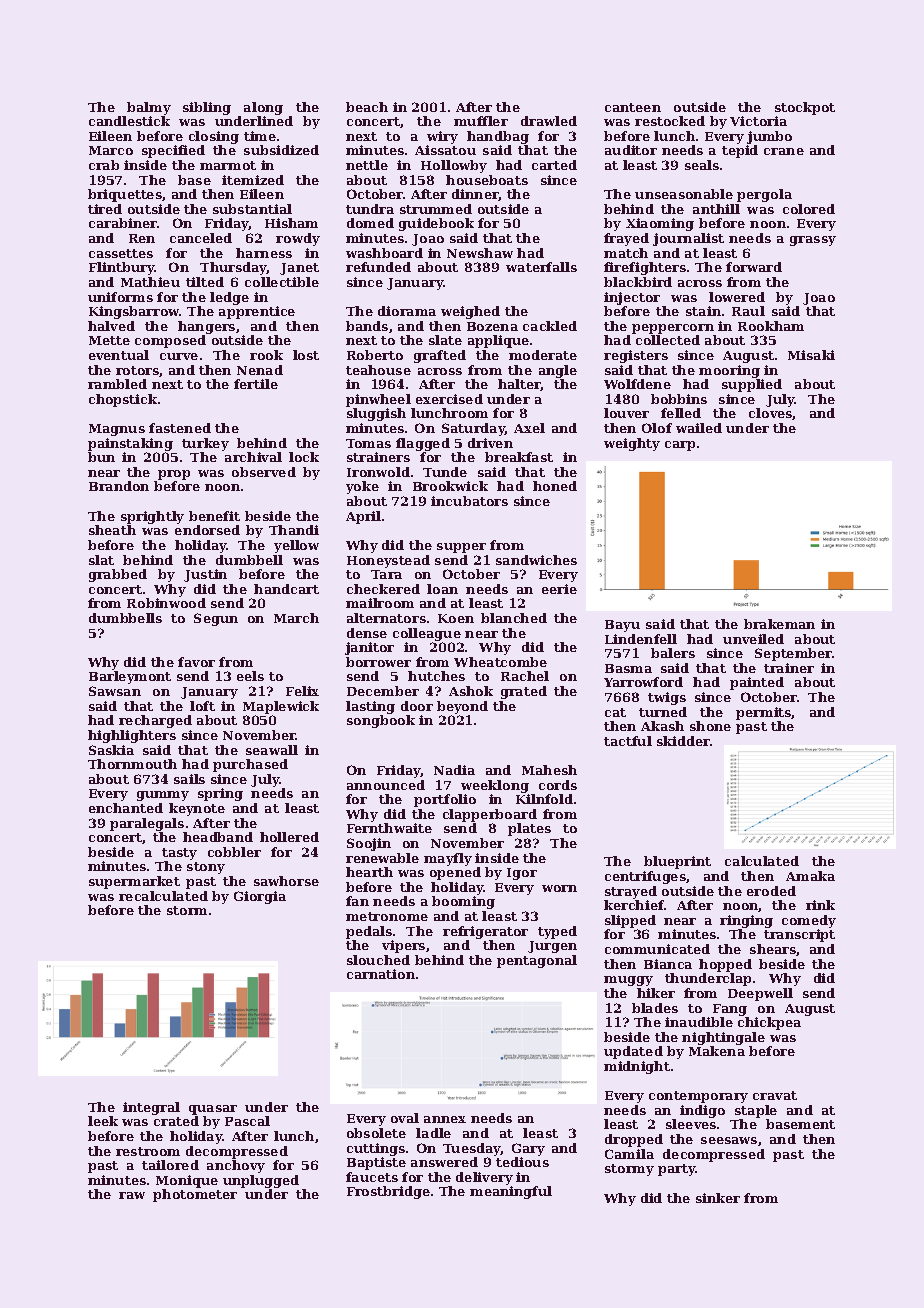 This screenshot has height=1308, width=924. Describe the element at coordinates (633, 107) in the screenshot. I see `canteen` at that location.
